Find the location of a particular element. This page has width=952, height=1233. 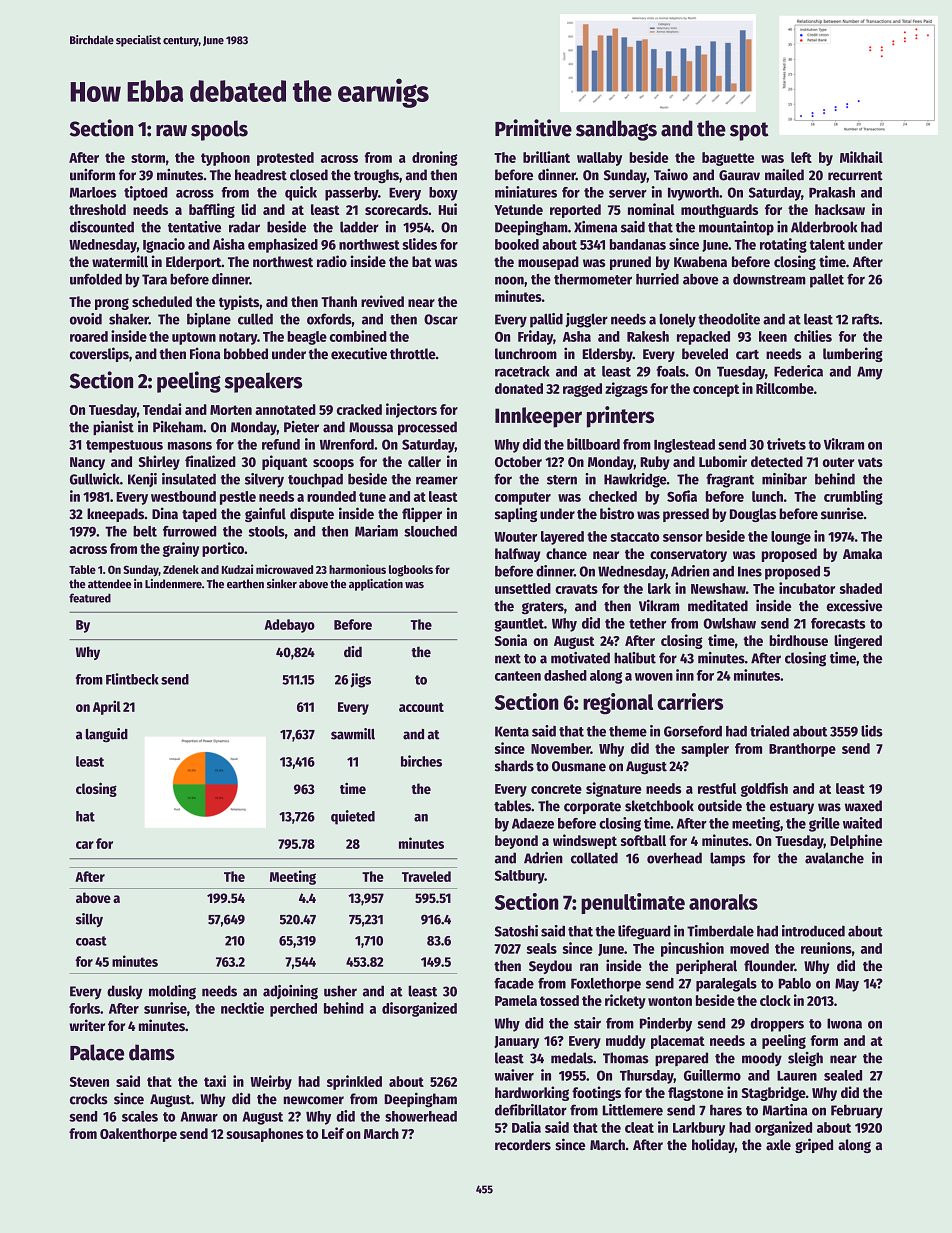

beyond is located at coordinates (516, 842).
